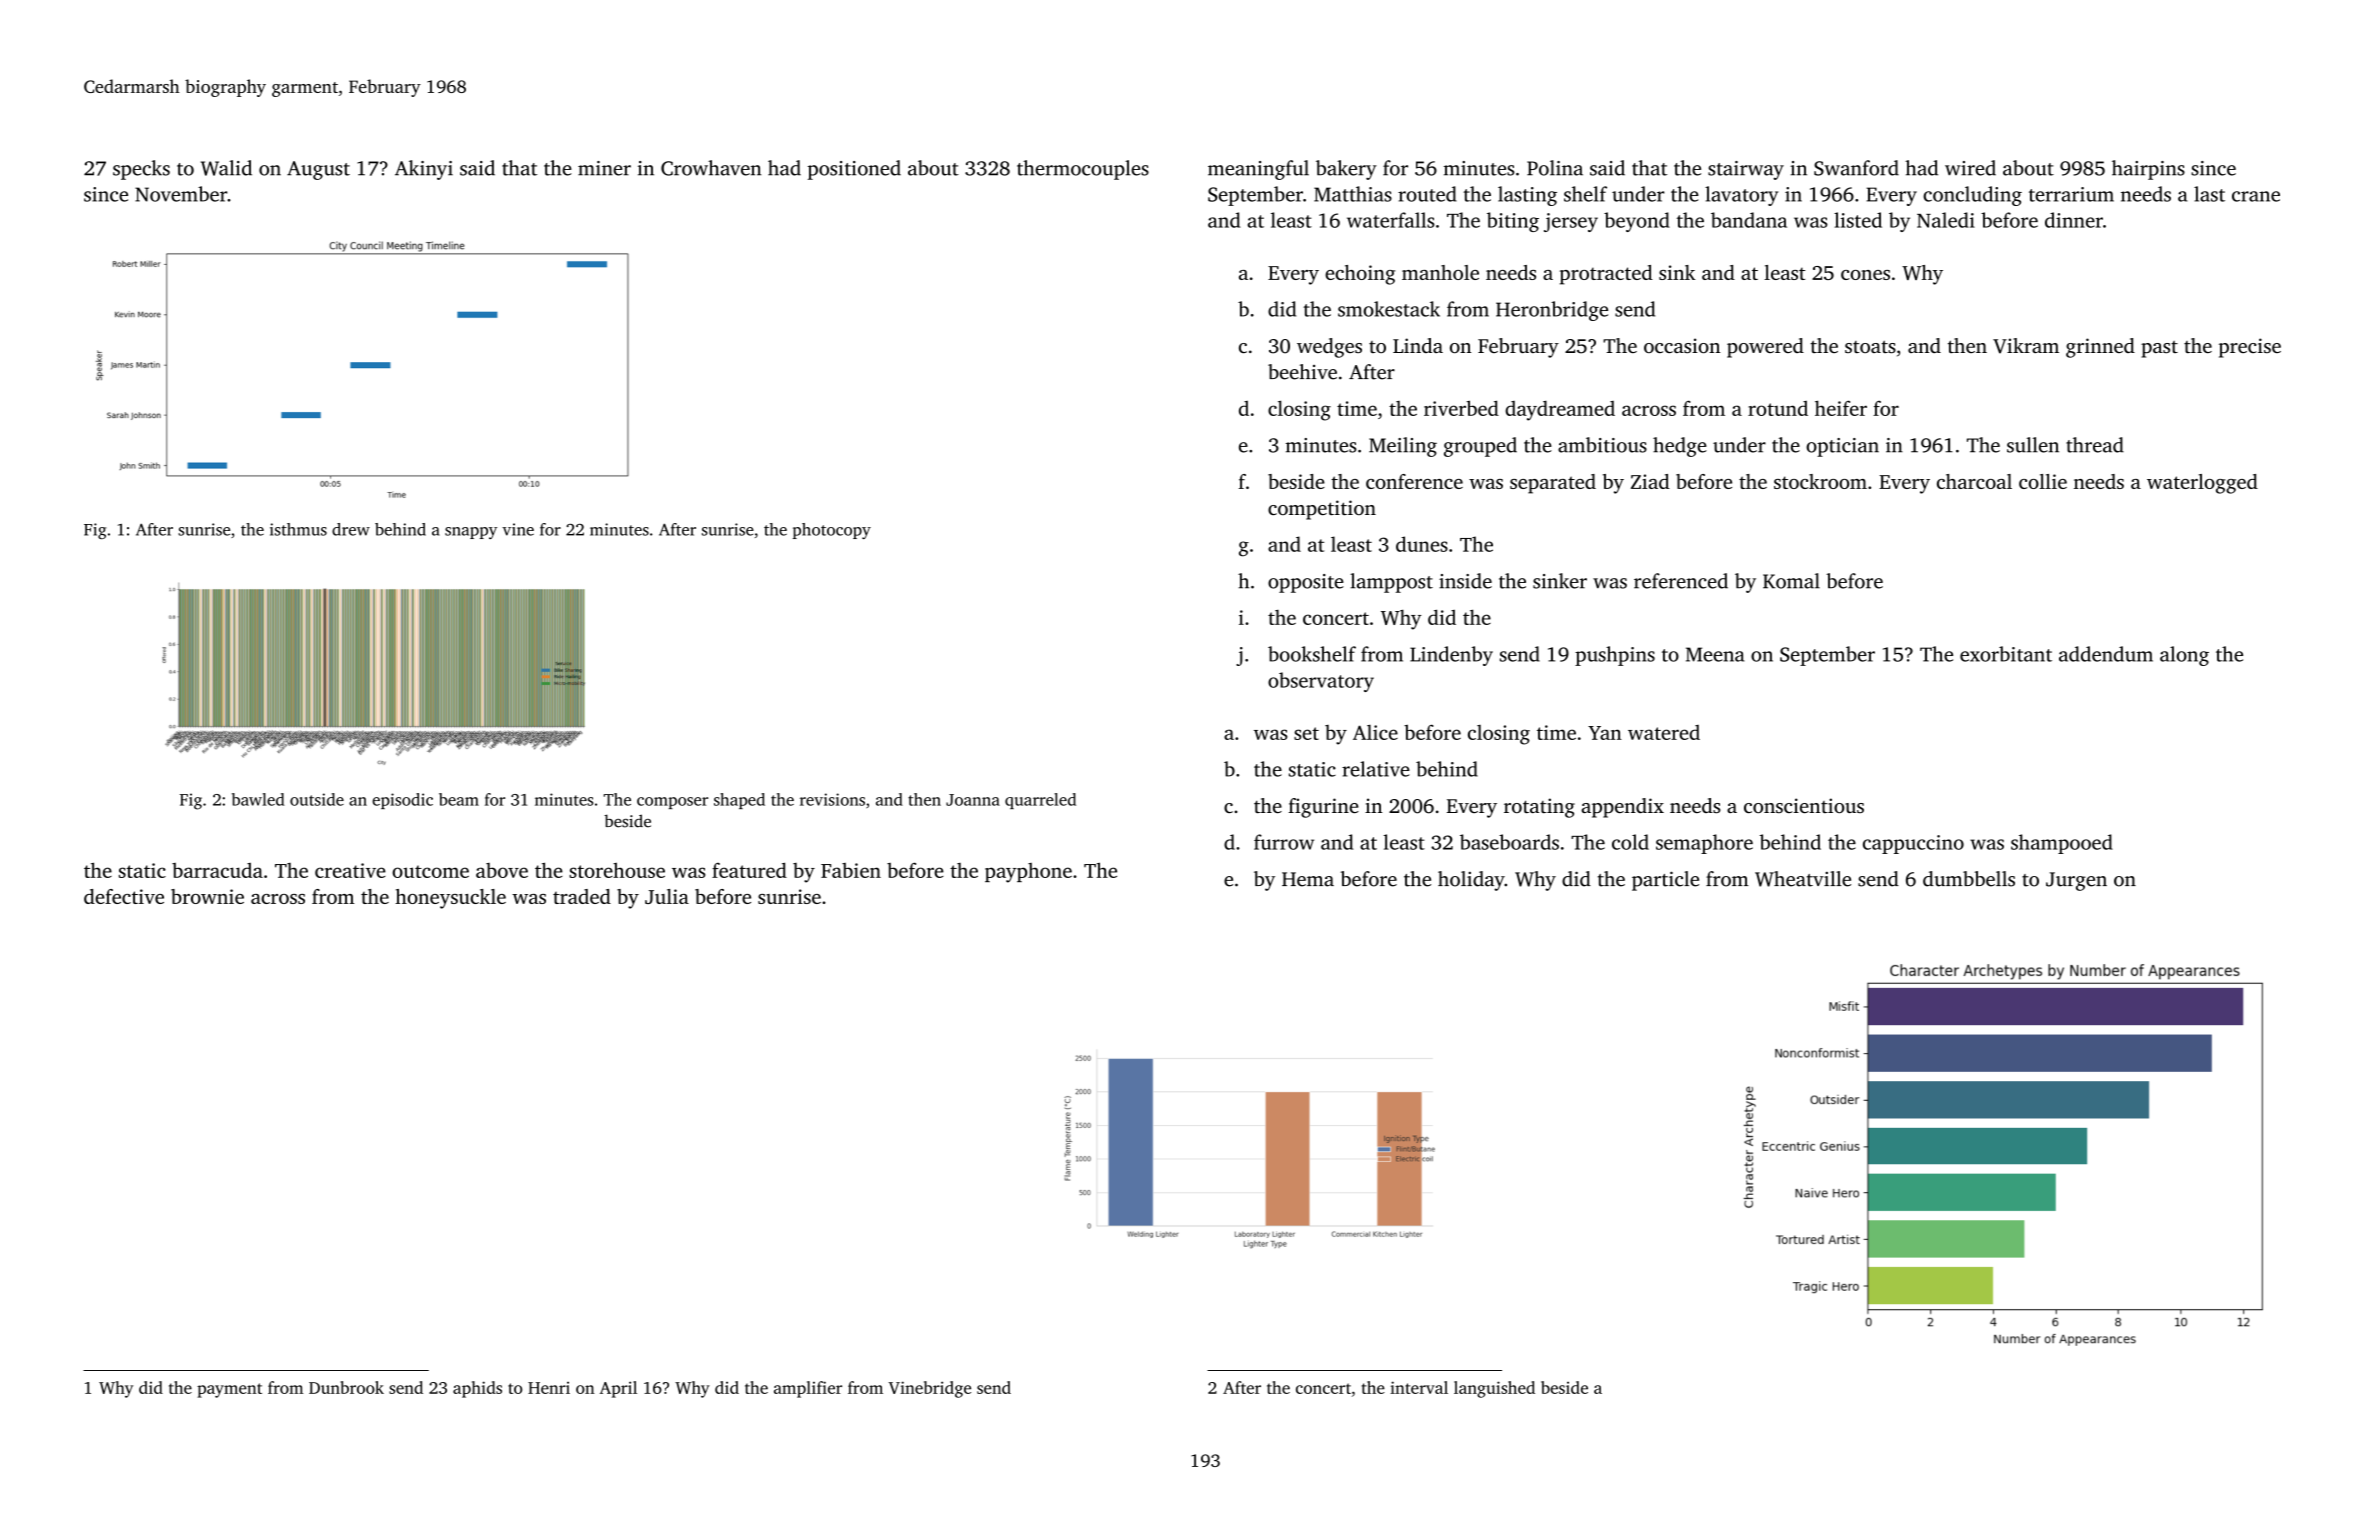 This screenshot has height=1540, width=2380. I want to click on bawled, so click(258, 799).
